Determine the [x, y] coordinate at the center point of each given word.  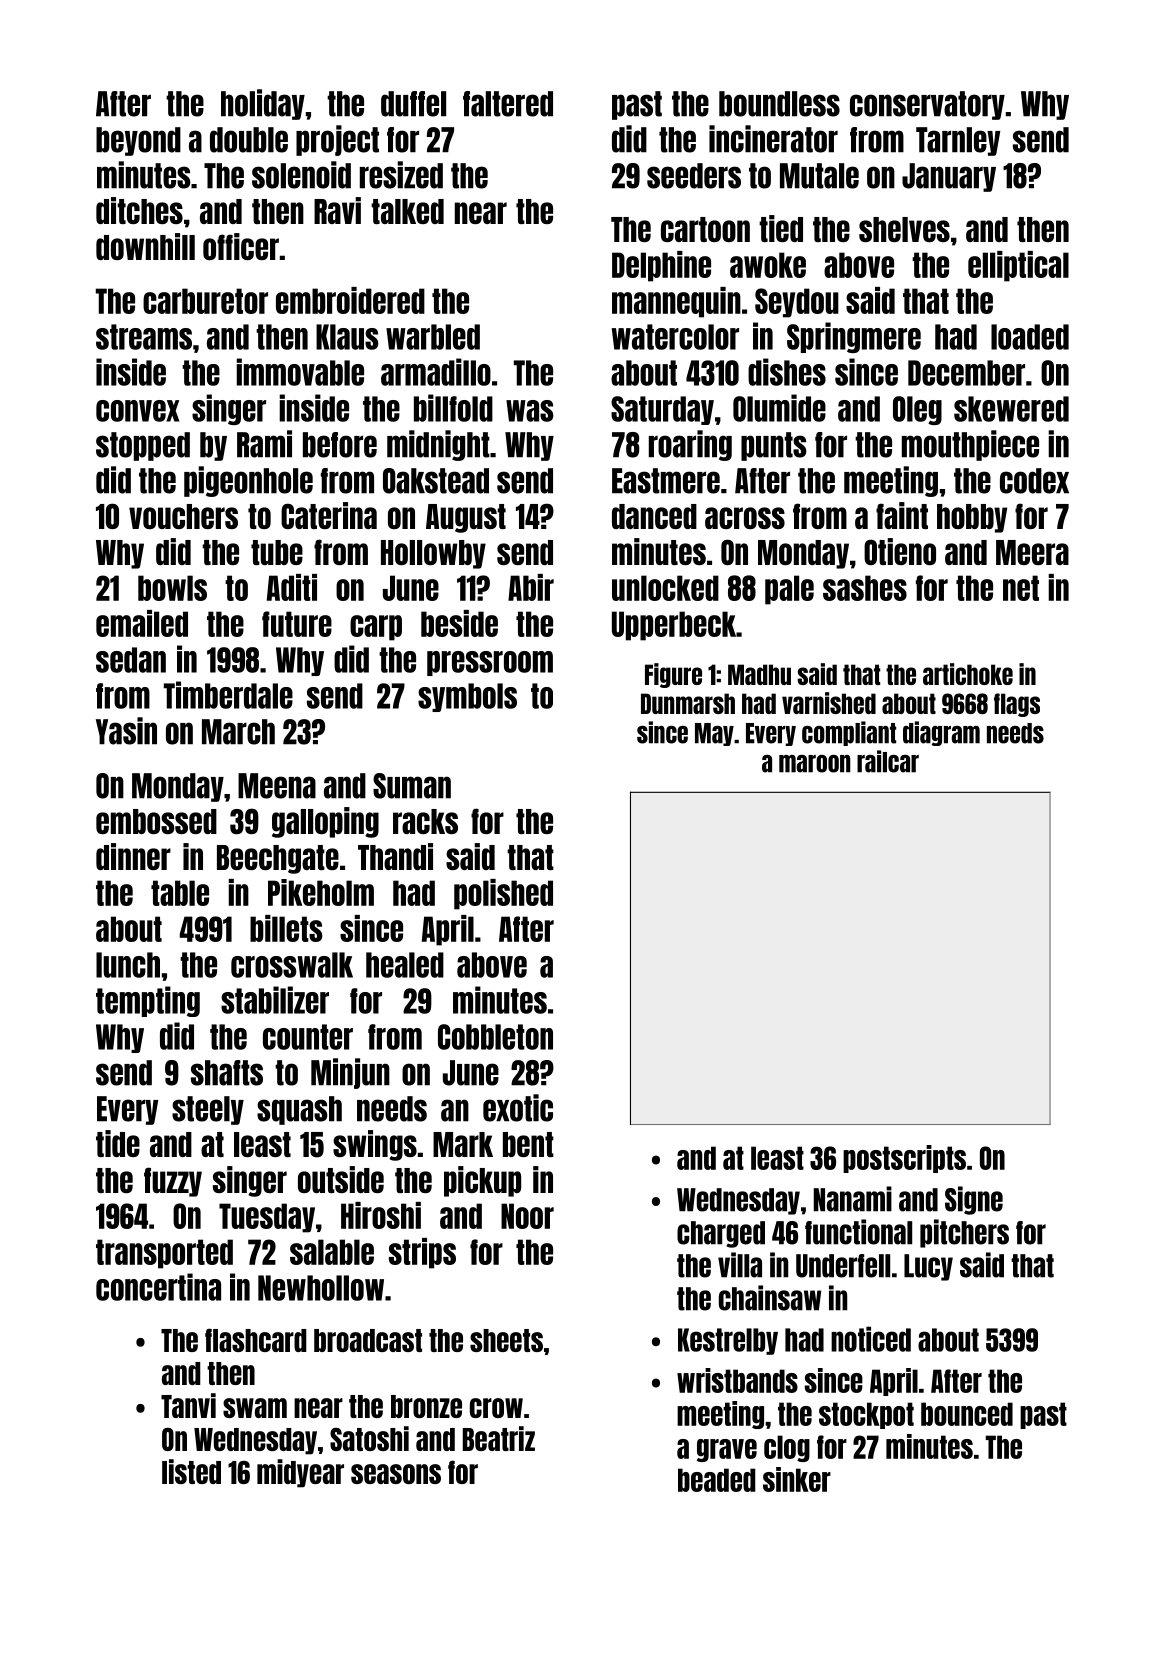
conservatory [927, 105]
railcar [888, 761]
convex [137, 411]
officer [241, 246]
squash [299, 1110]
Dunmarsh [688, 703]
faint [902, 515]
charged [721, 1234]
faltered [508, 104]
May [714, 734]
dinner [133, 856]
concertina [158, 1287]
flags [1017, 705]
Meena [277, 786]
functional [858, 1232]
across [745, 518]
